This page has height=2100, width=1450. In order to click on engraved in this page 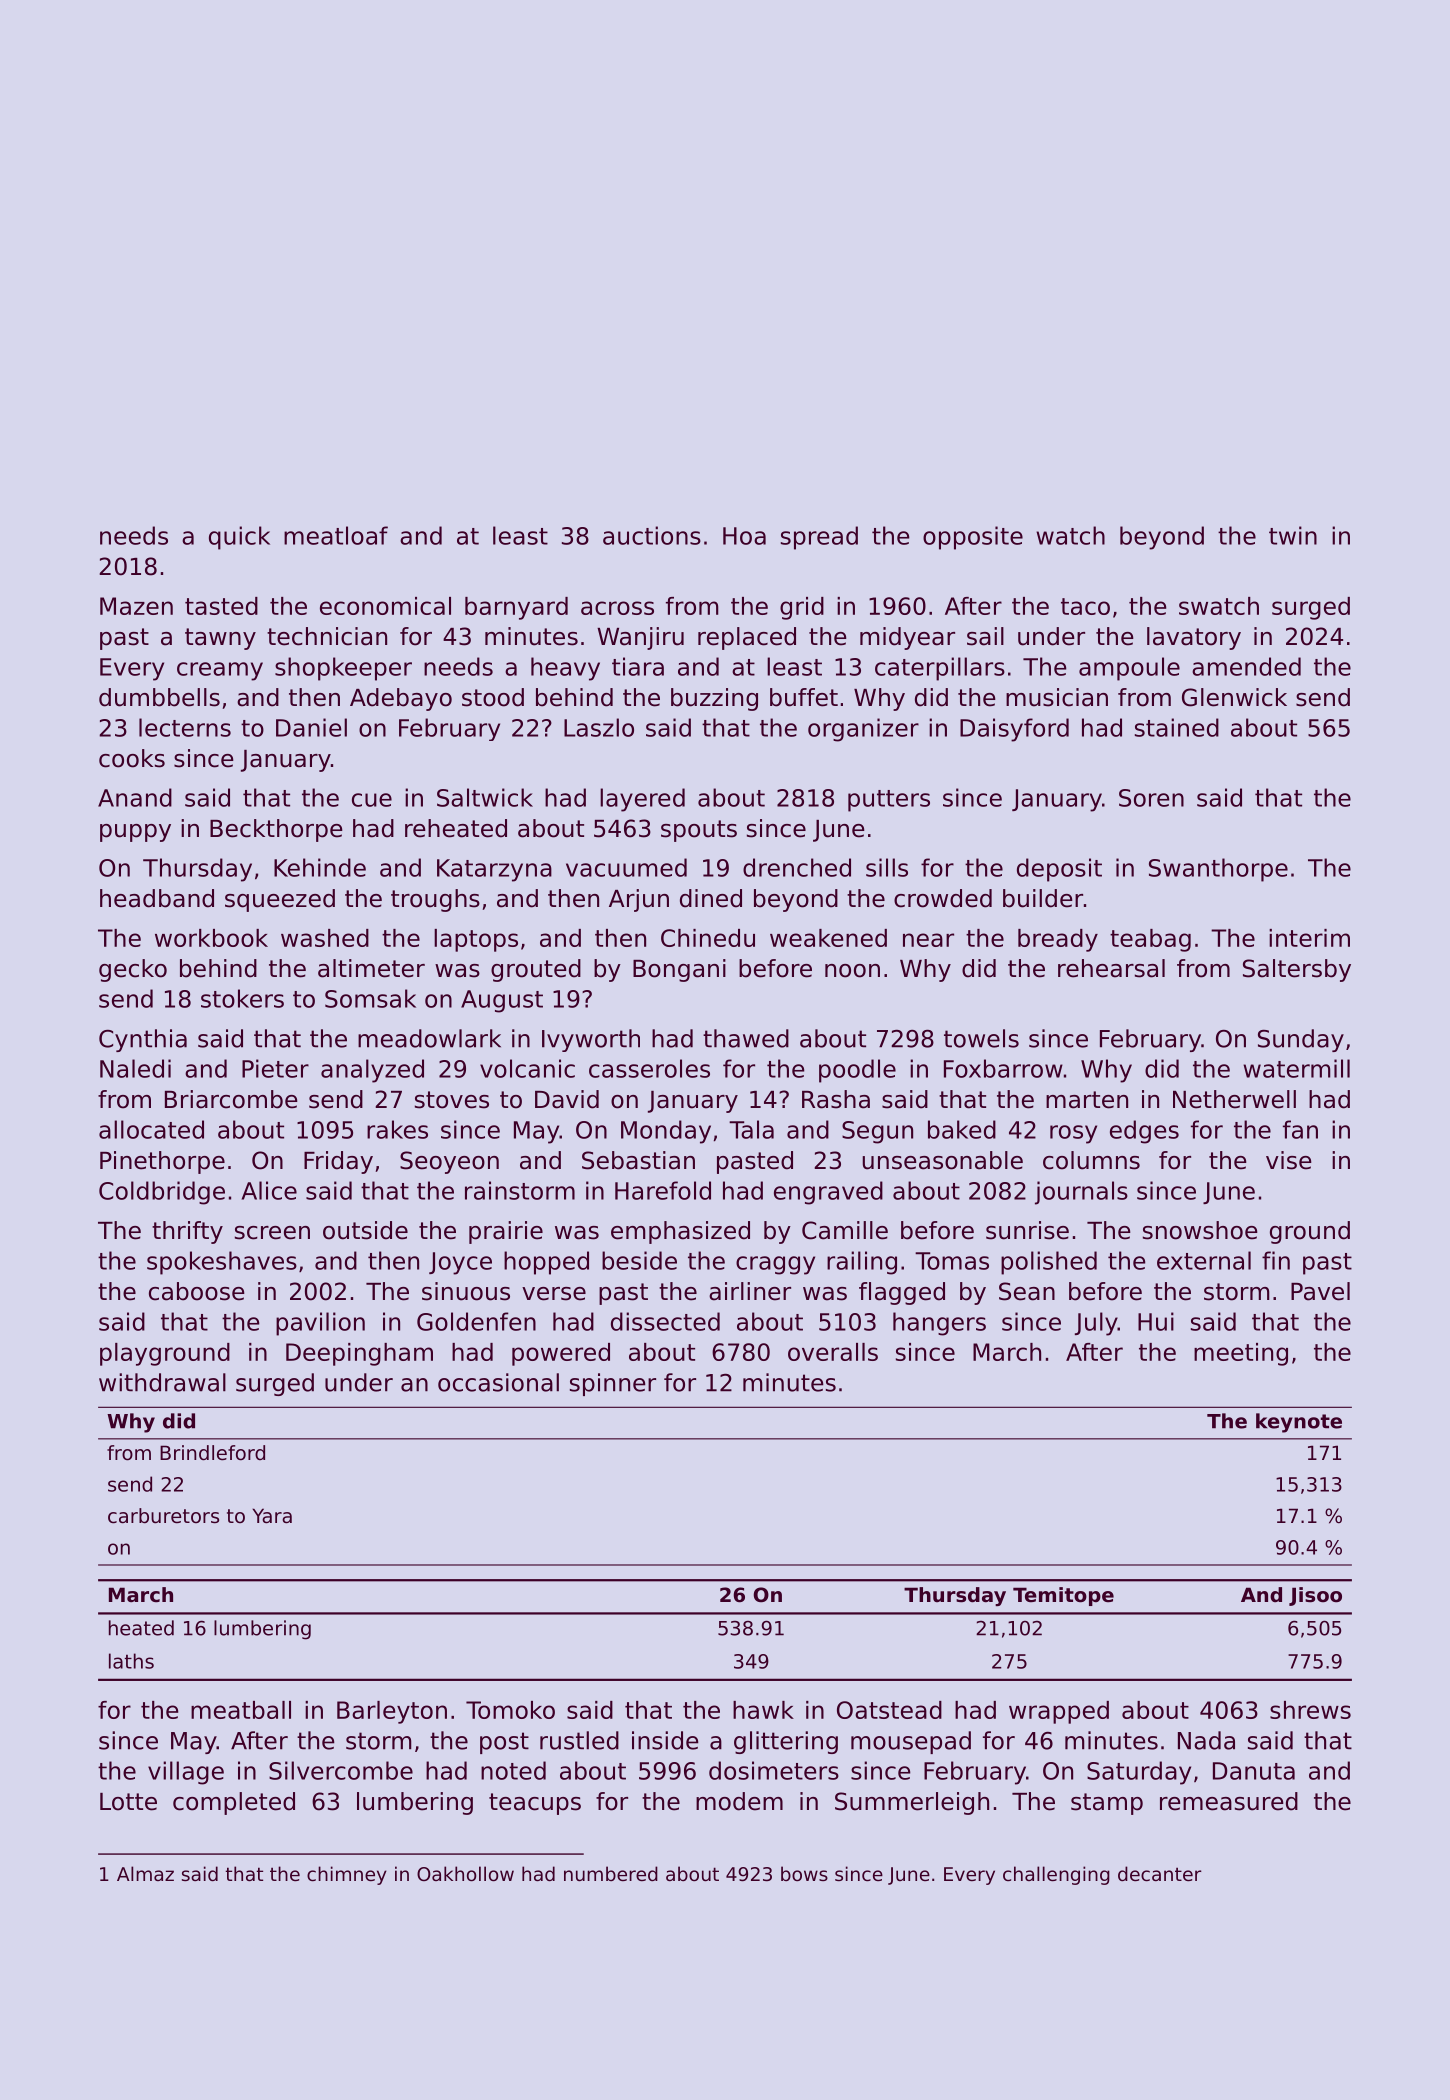, I will do `click(828, 1193)`.
